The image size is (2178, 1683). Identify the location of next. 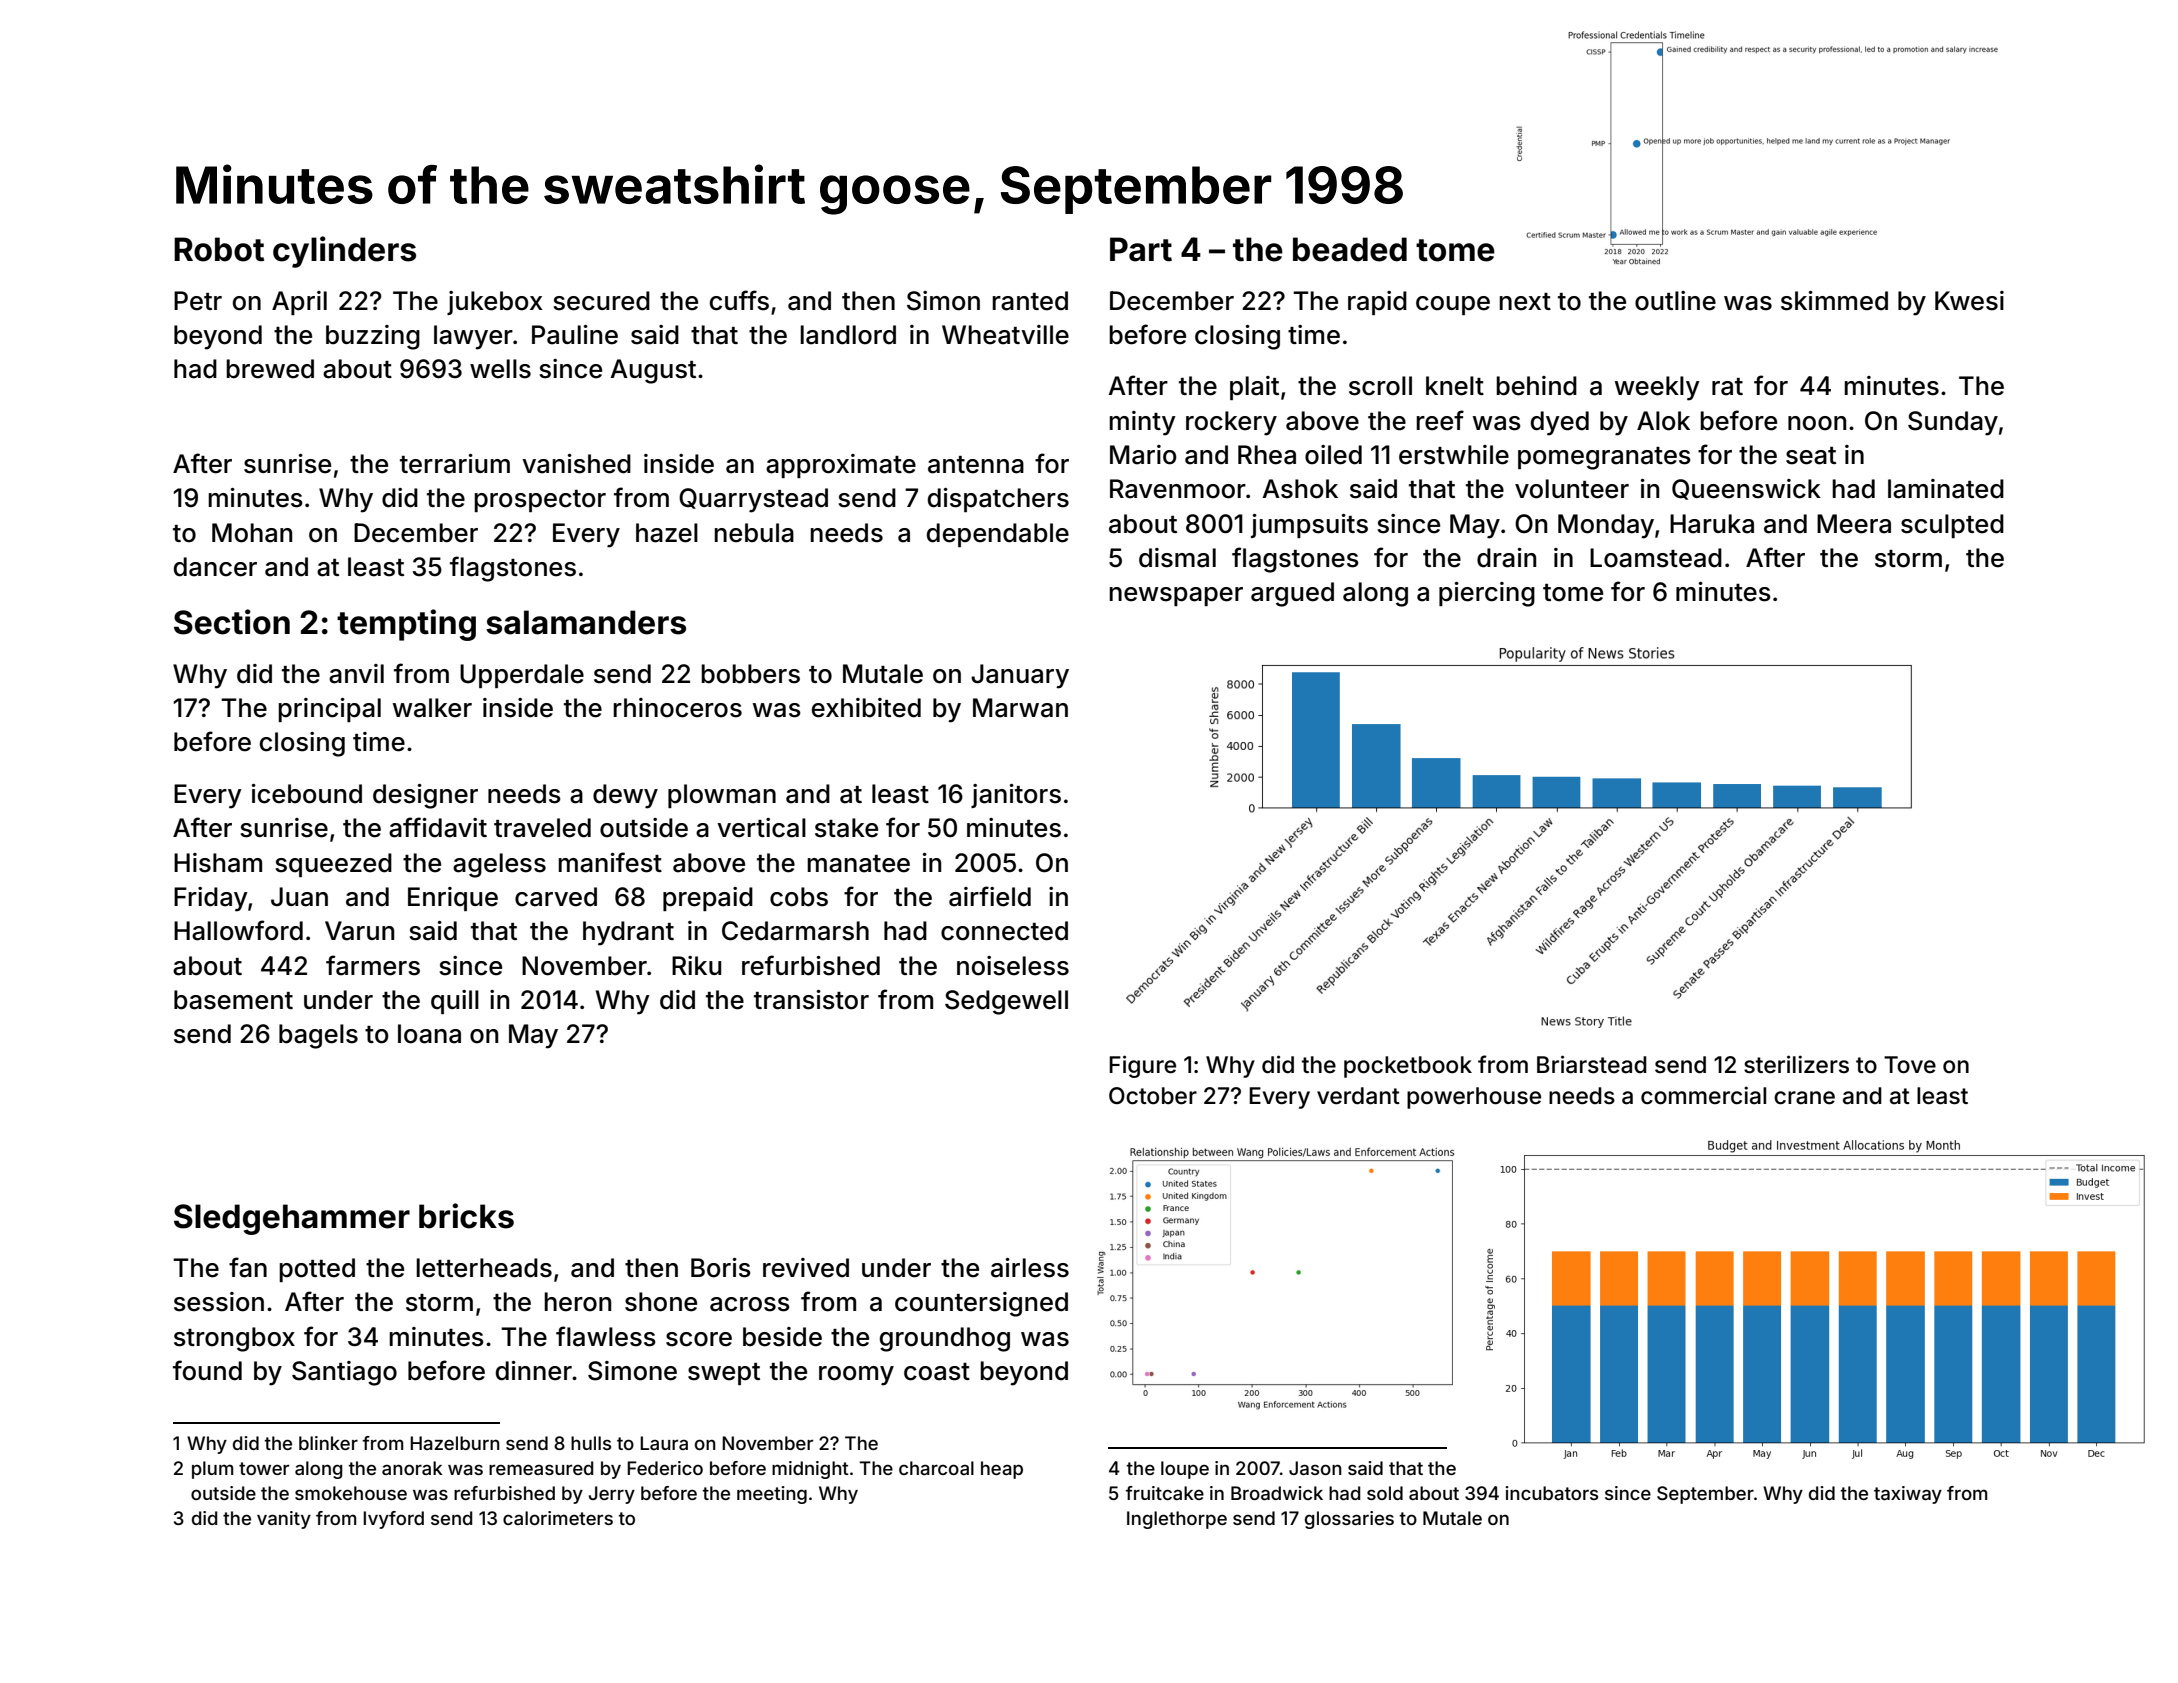
(1525, 302).
